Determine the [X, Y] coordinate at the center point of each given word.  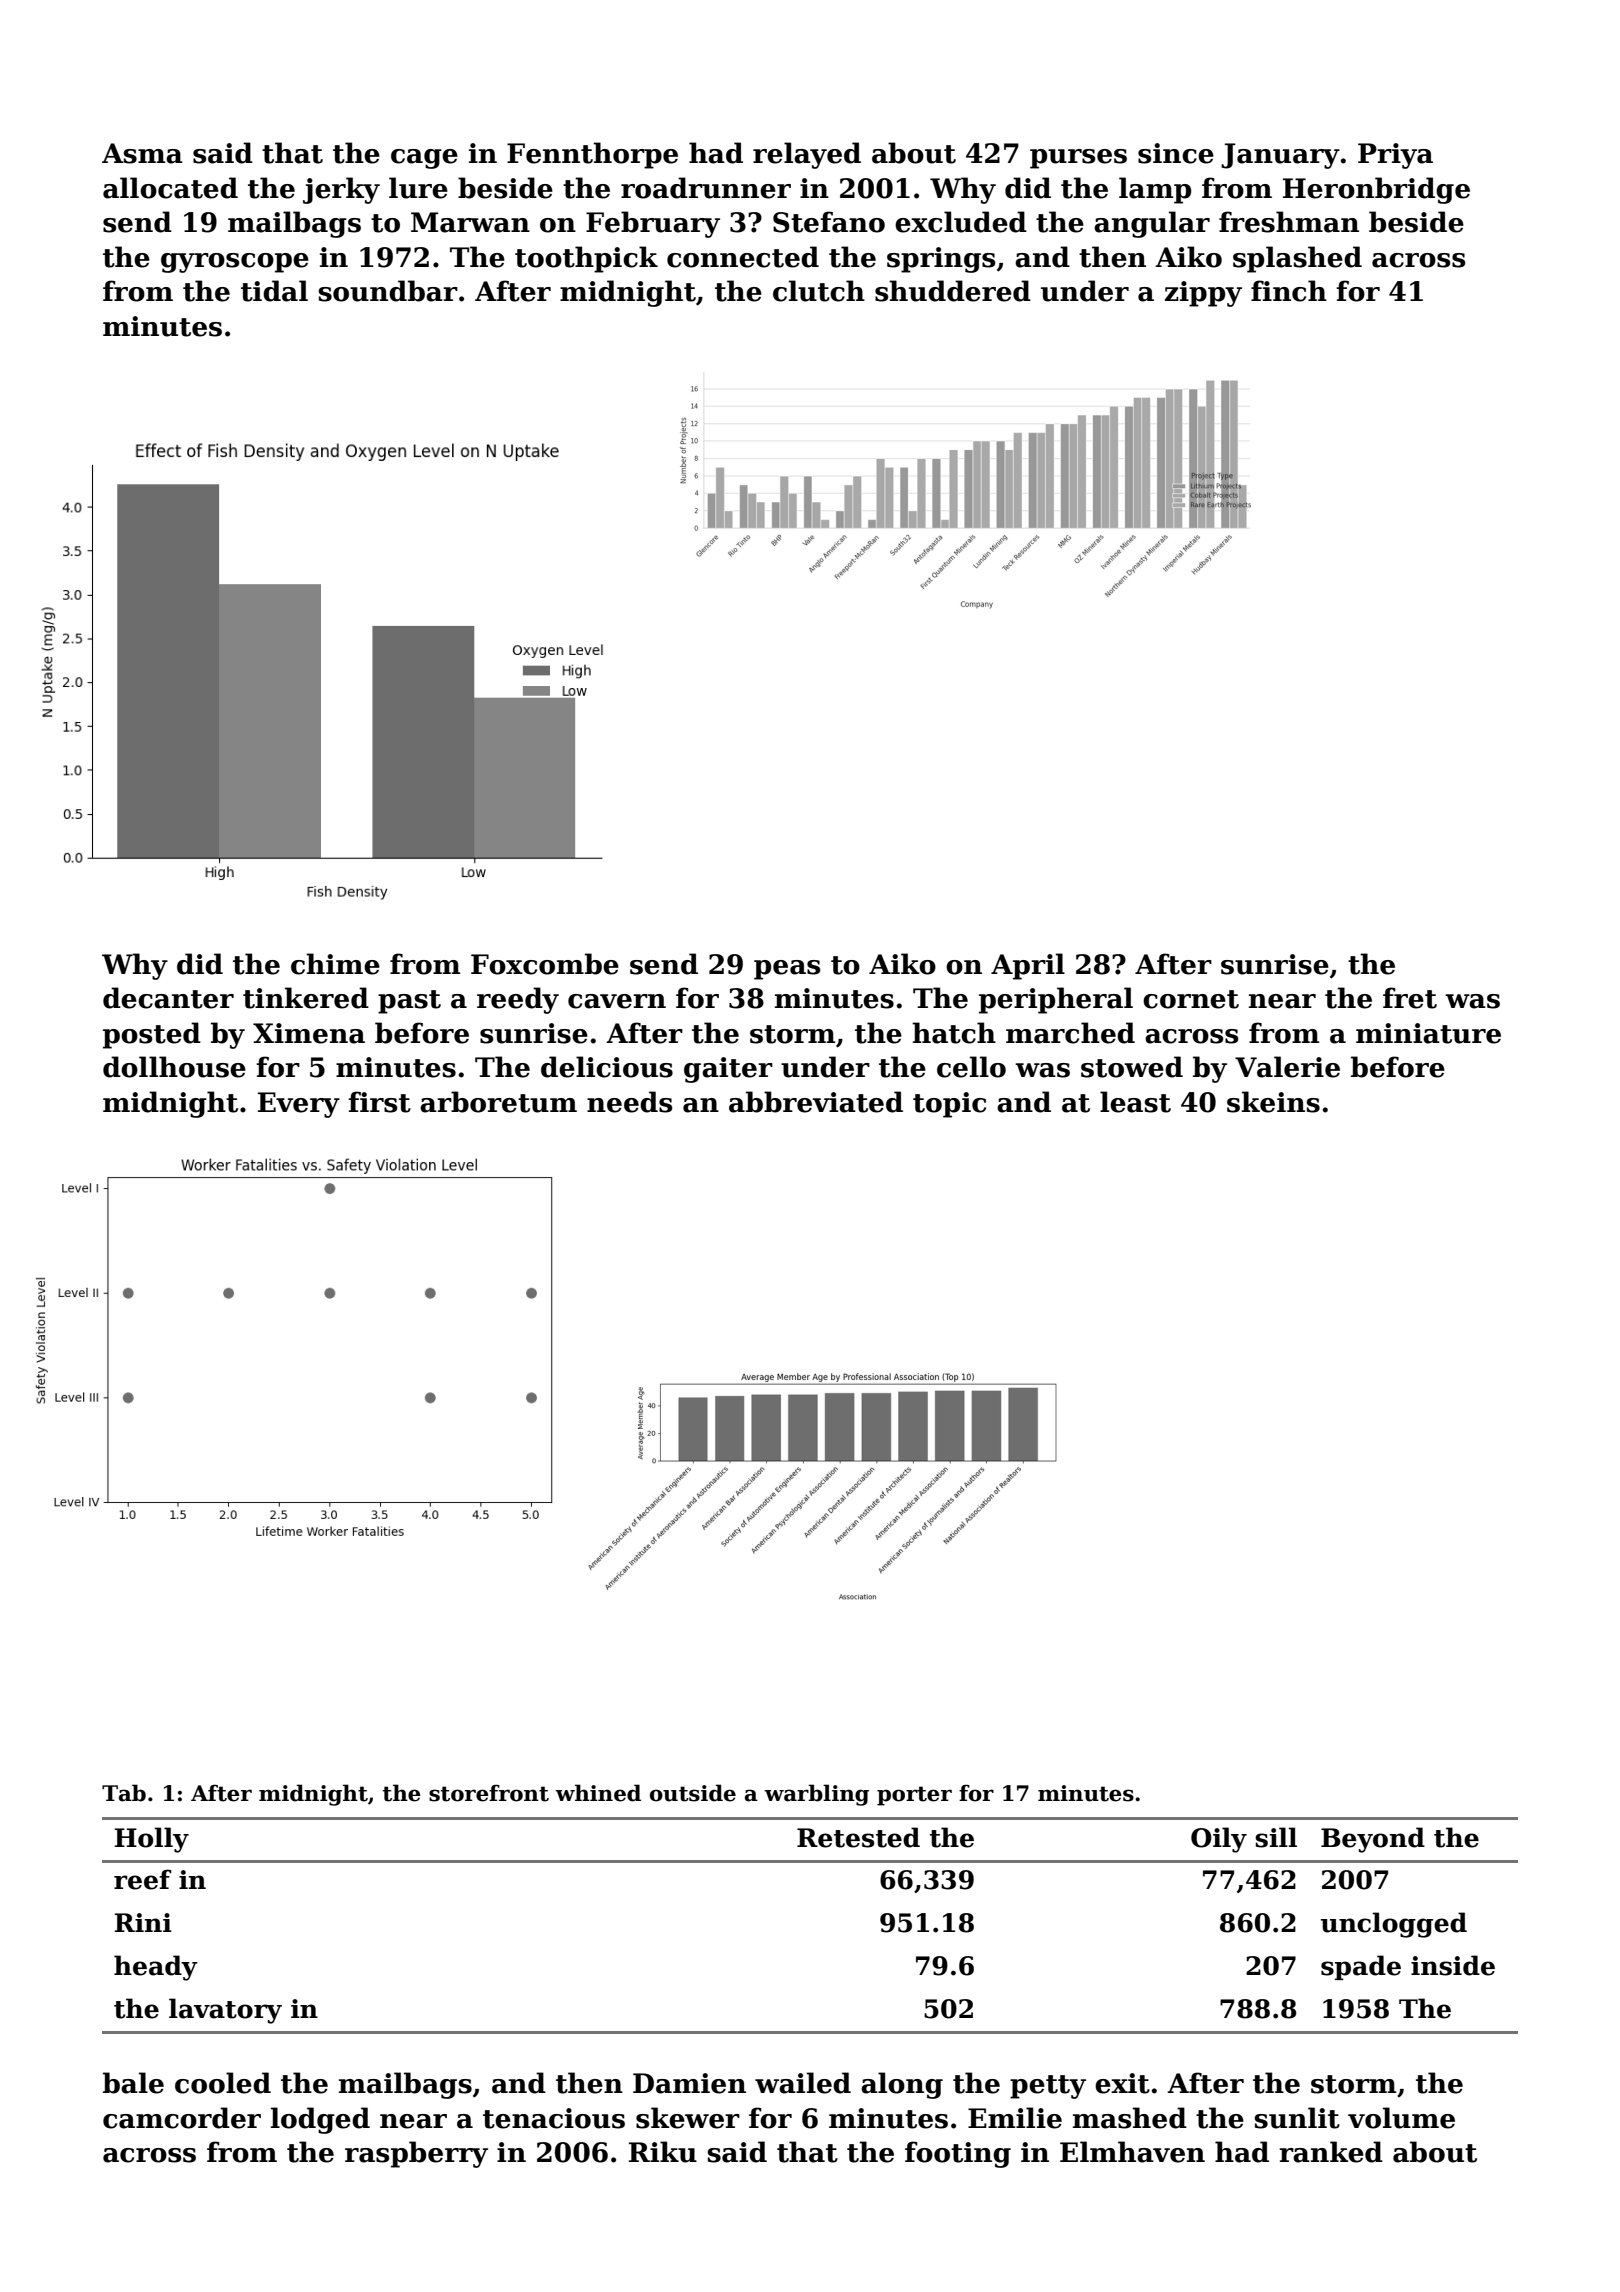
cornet [1191, 999]
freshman [1289, 222]
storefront [489, 1793]
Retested [858, 1837]
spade [1361, 1967]
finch [1289, 291]
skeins [1273, 1102]
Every [299, 1105]
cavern [617, 1001]
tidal [274, 291]
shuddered [953, 291]
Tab [124, 1793]
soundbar [388, 291]
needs [629, 1102]
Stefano [829, 222]
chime [335, 964]
